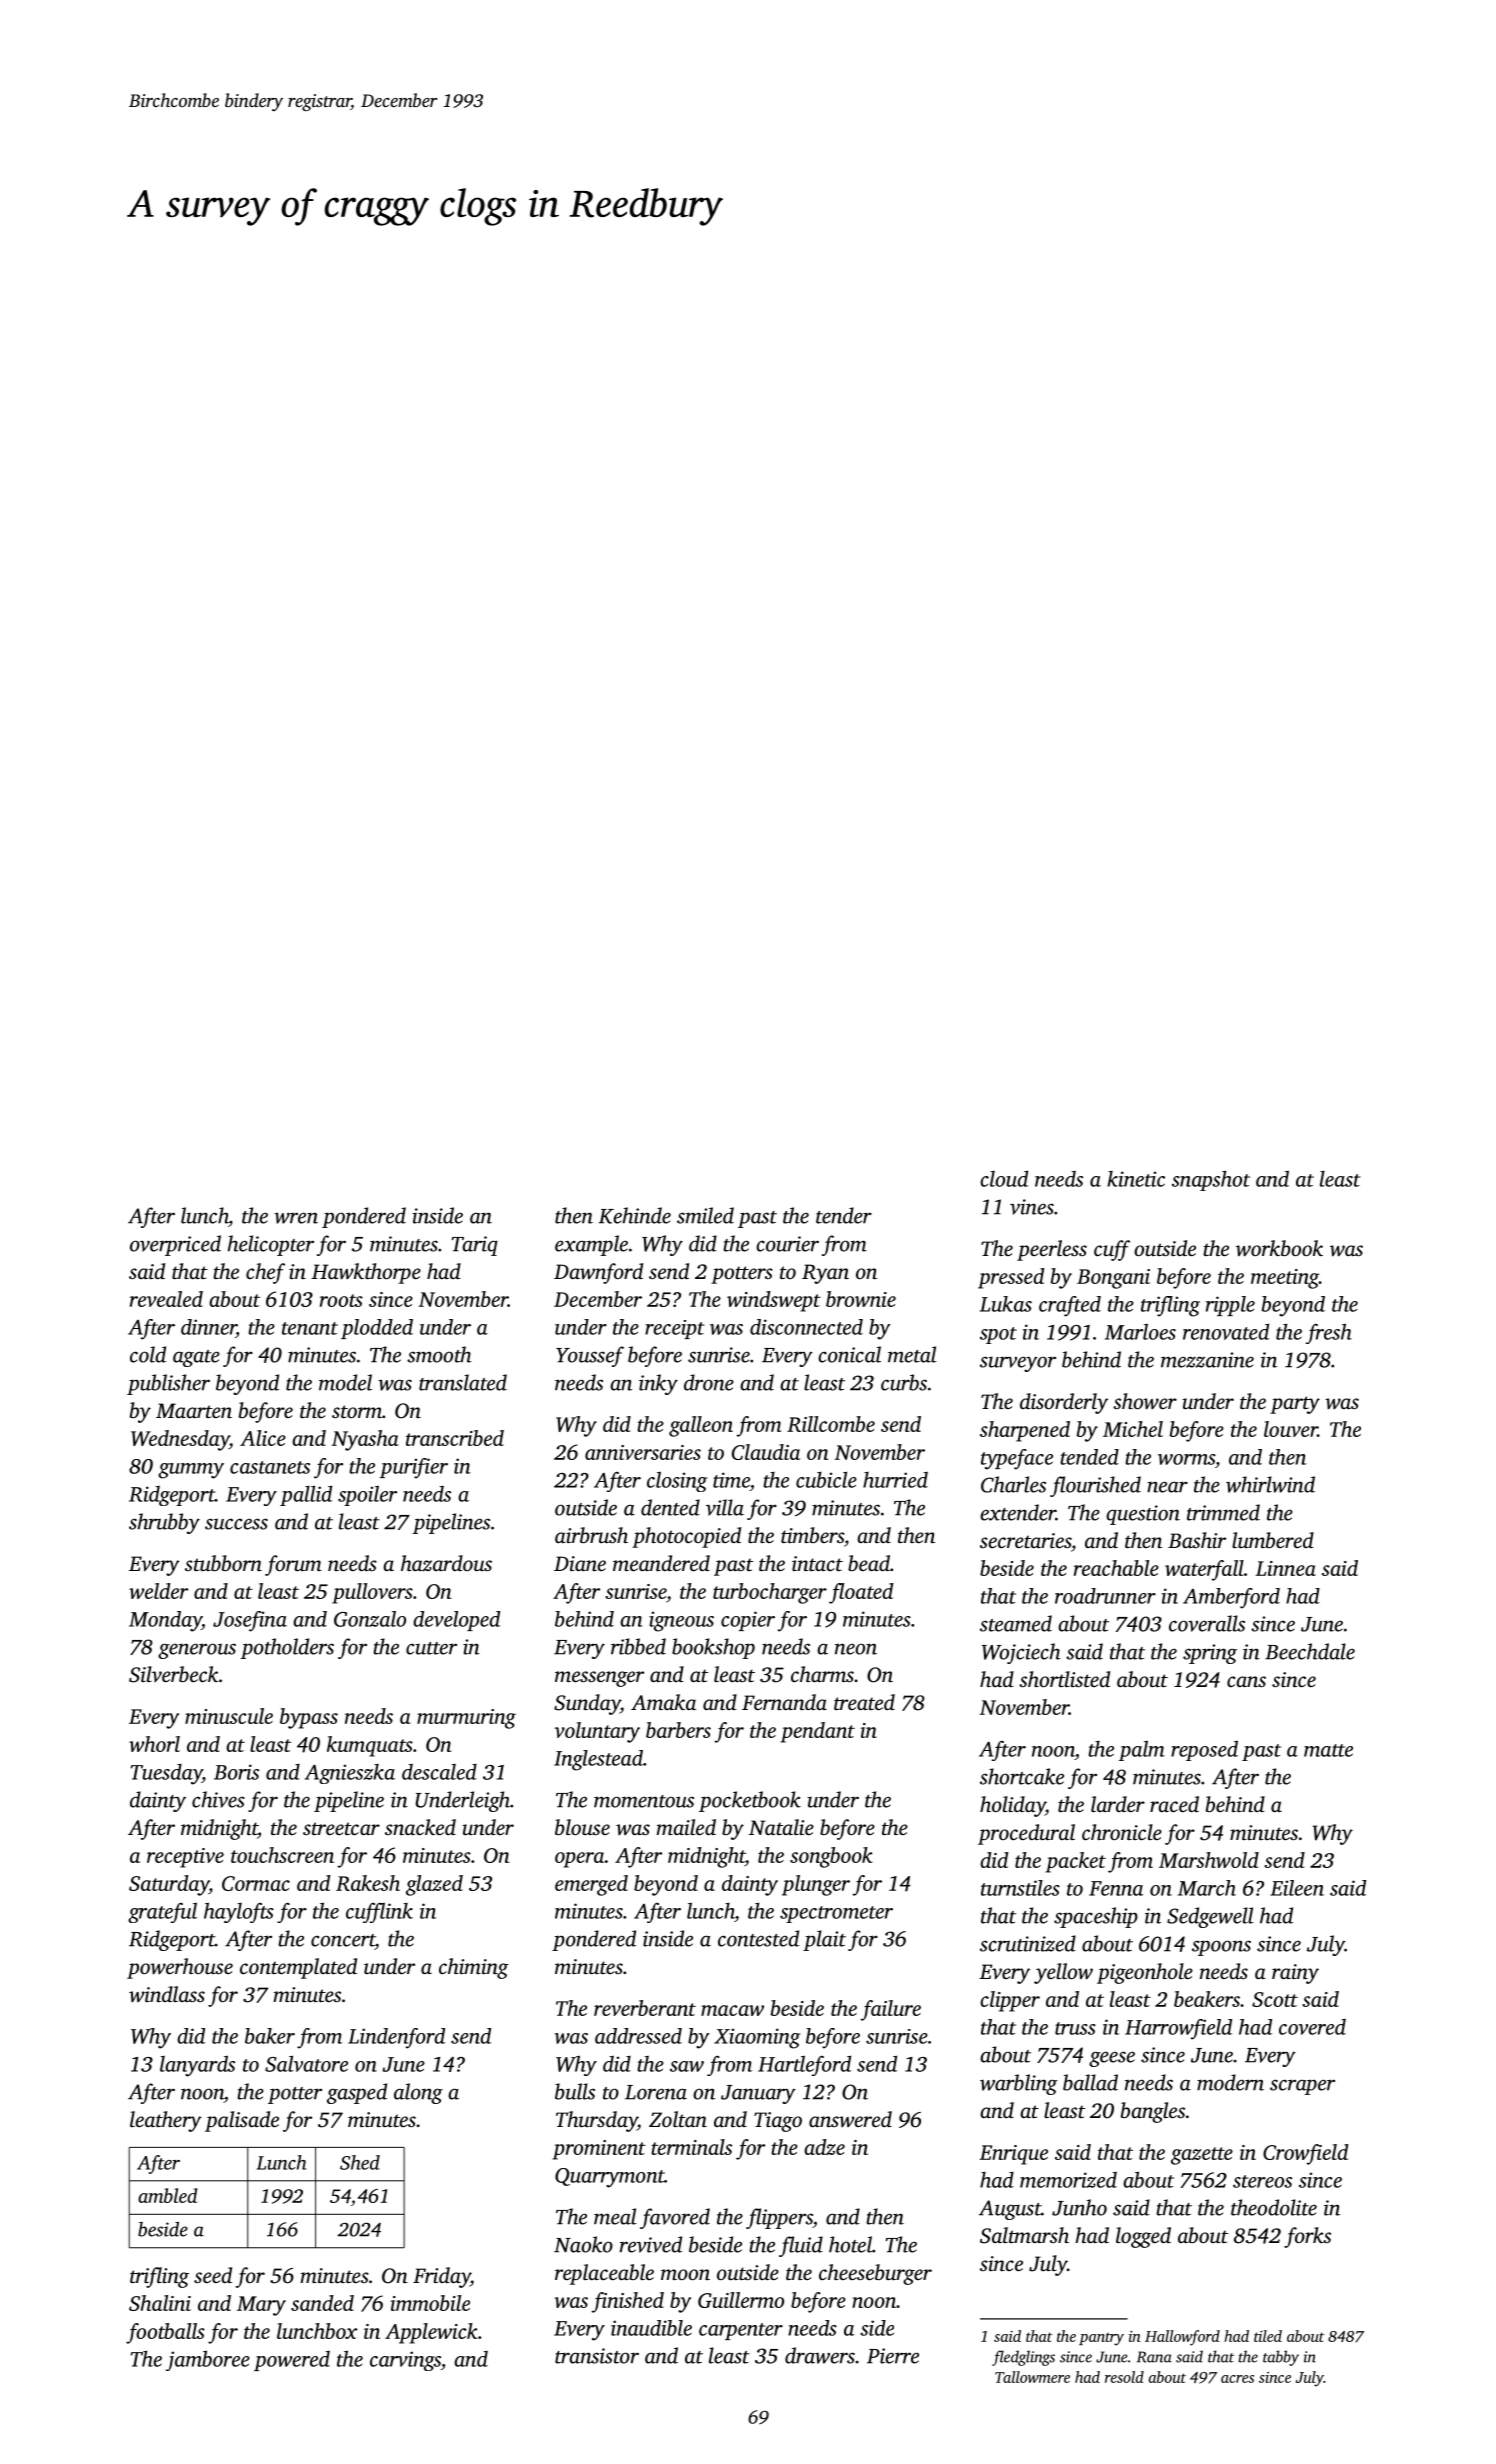 This document has height=2464, width=1496. I want to click on time, so click(731, 1480).
